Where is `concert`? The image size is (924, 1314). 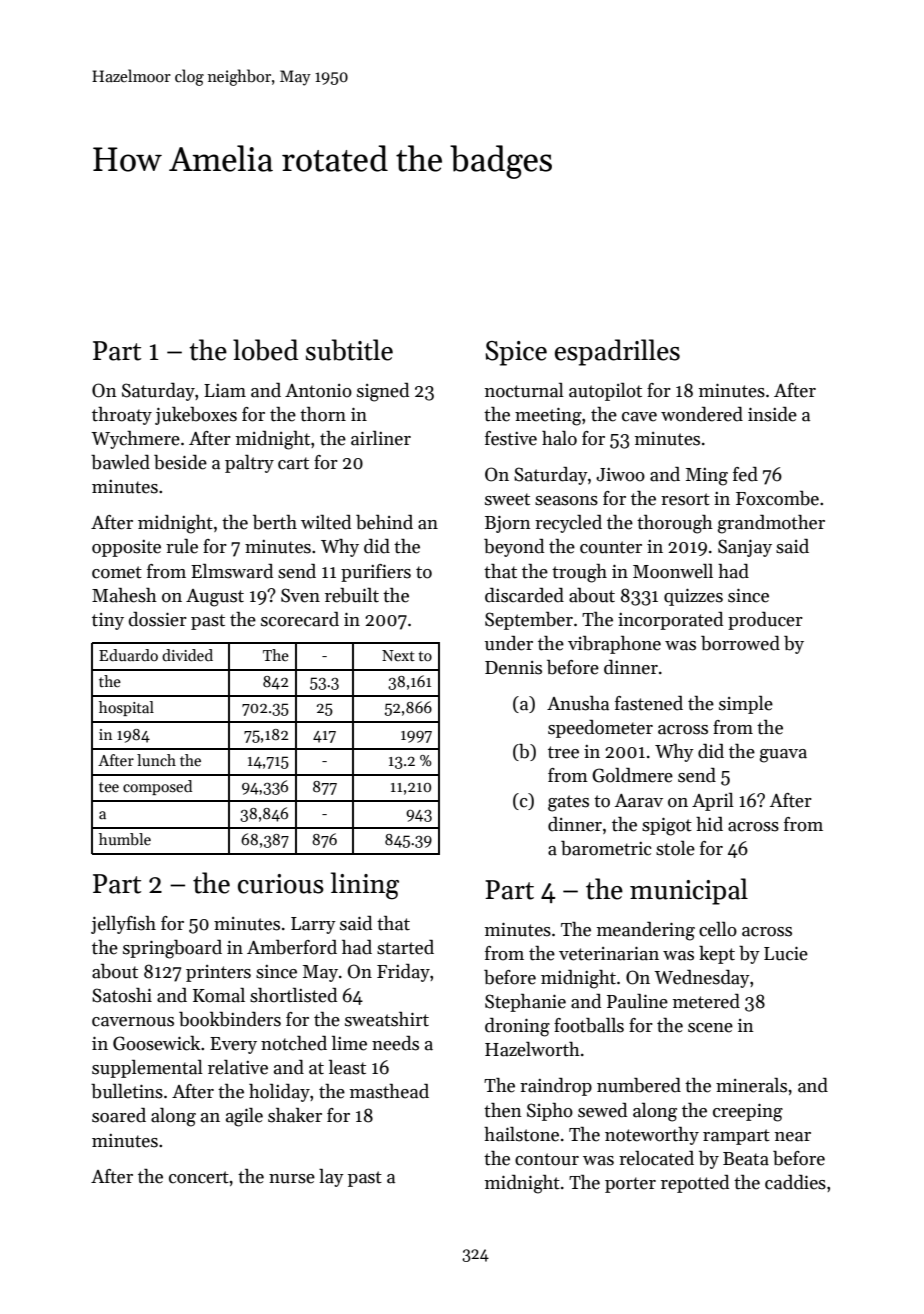 concert is located at coordinates (199, 1177).
